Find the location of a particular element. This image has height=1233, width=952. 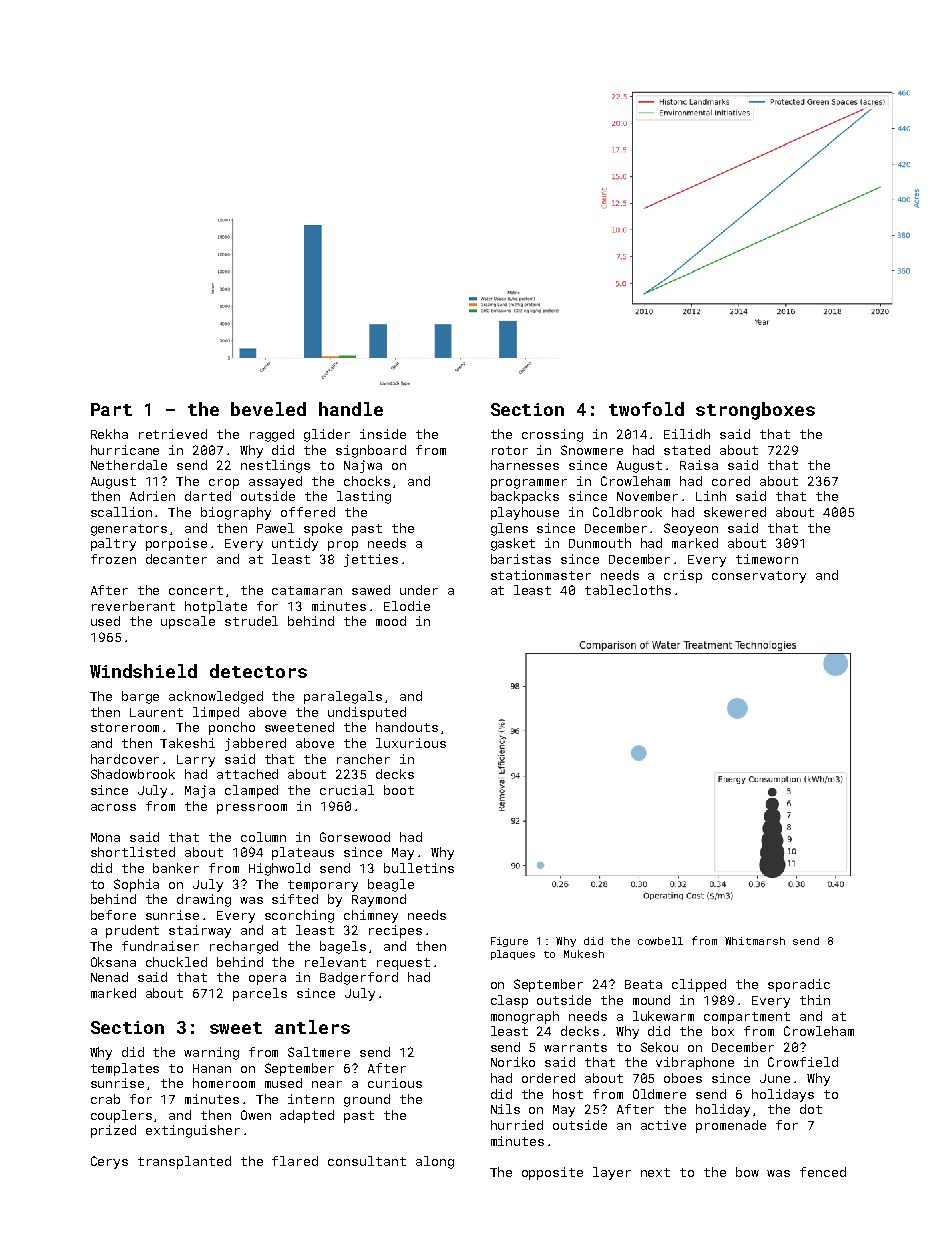

warning is located at coordinates (211, 1053).
